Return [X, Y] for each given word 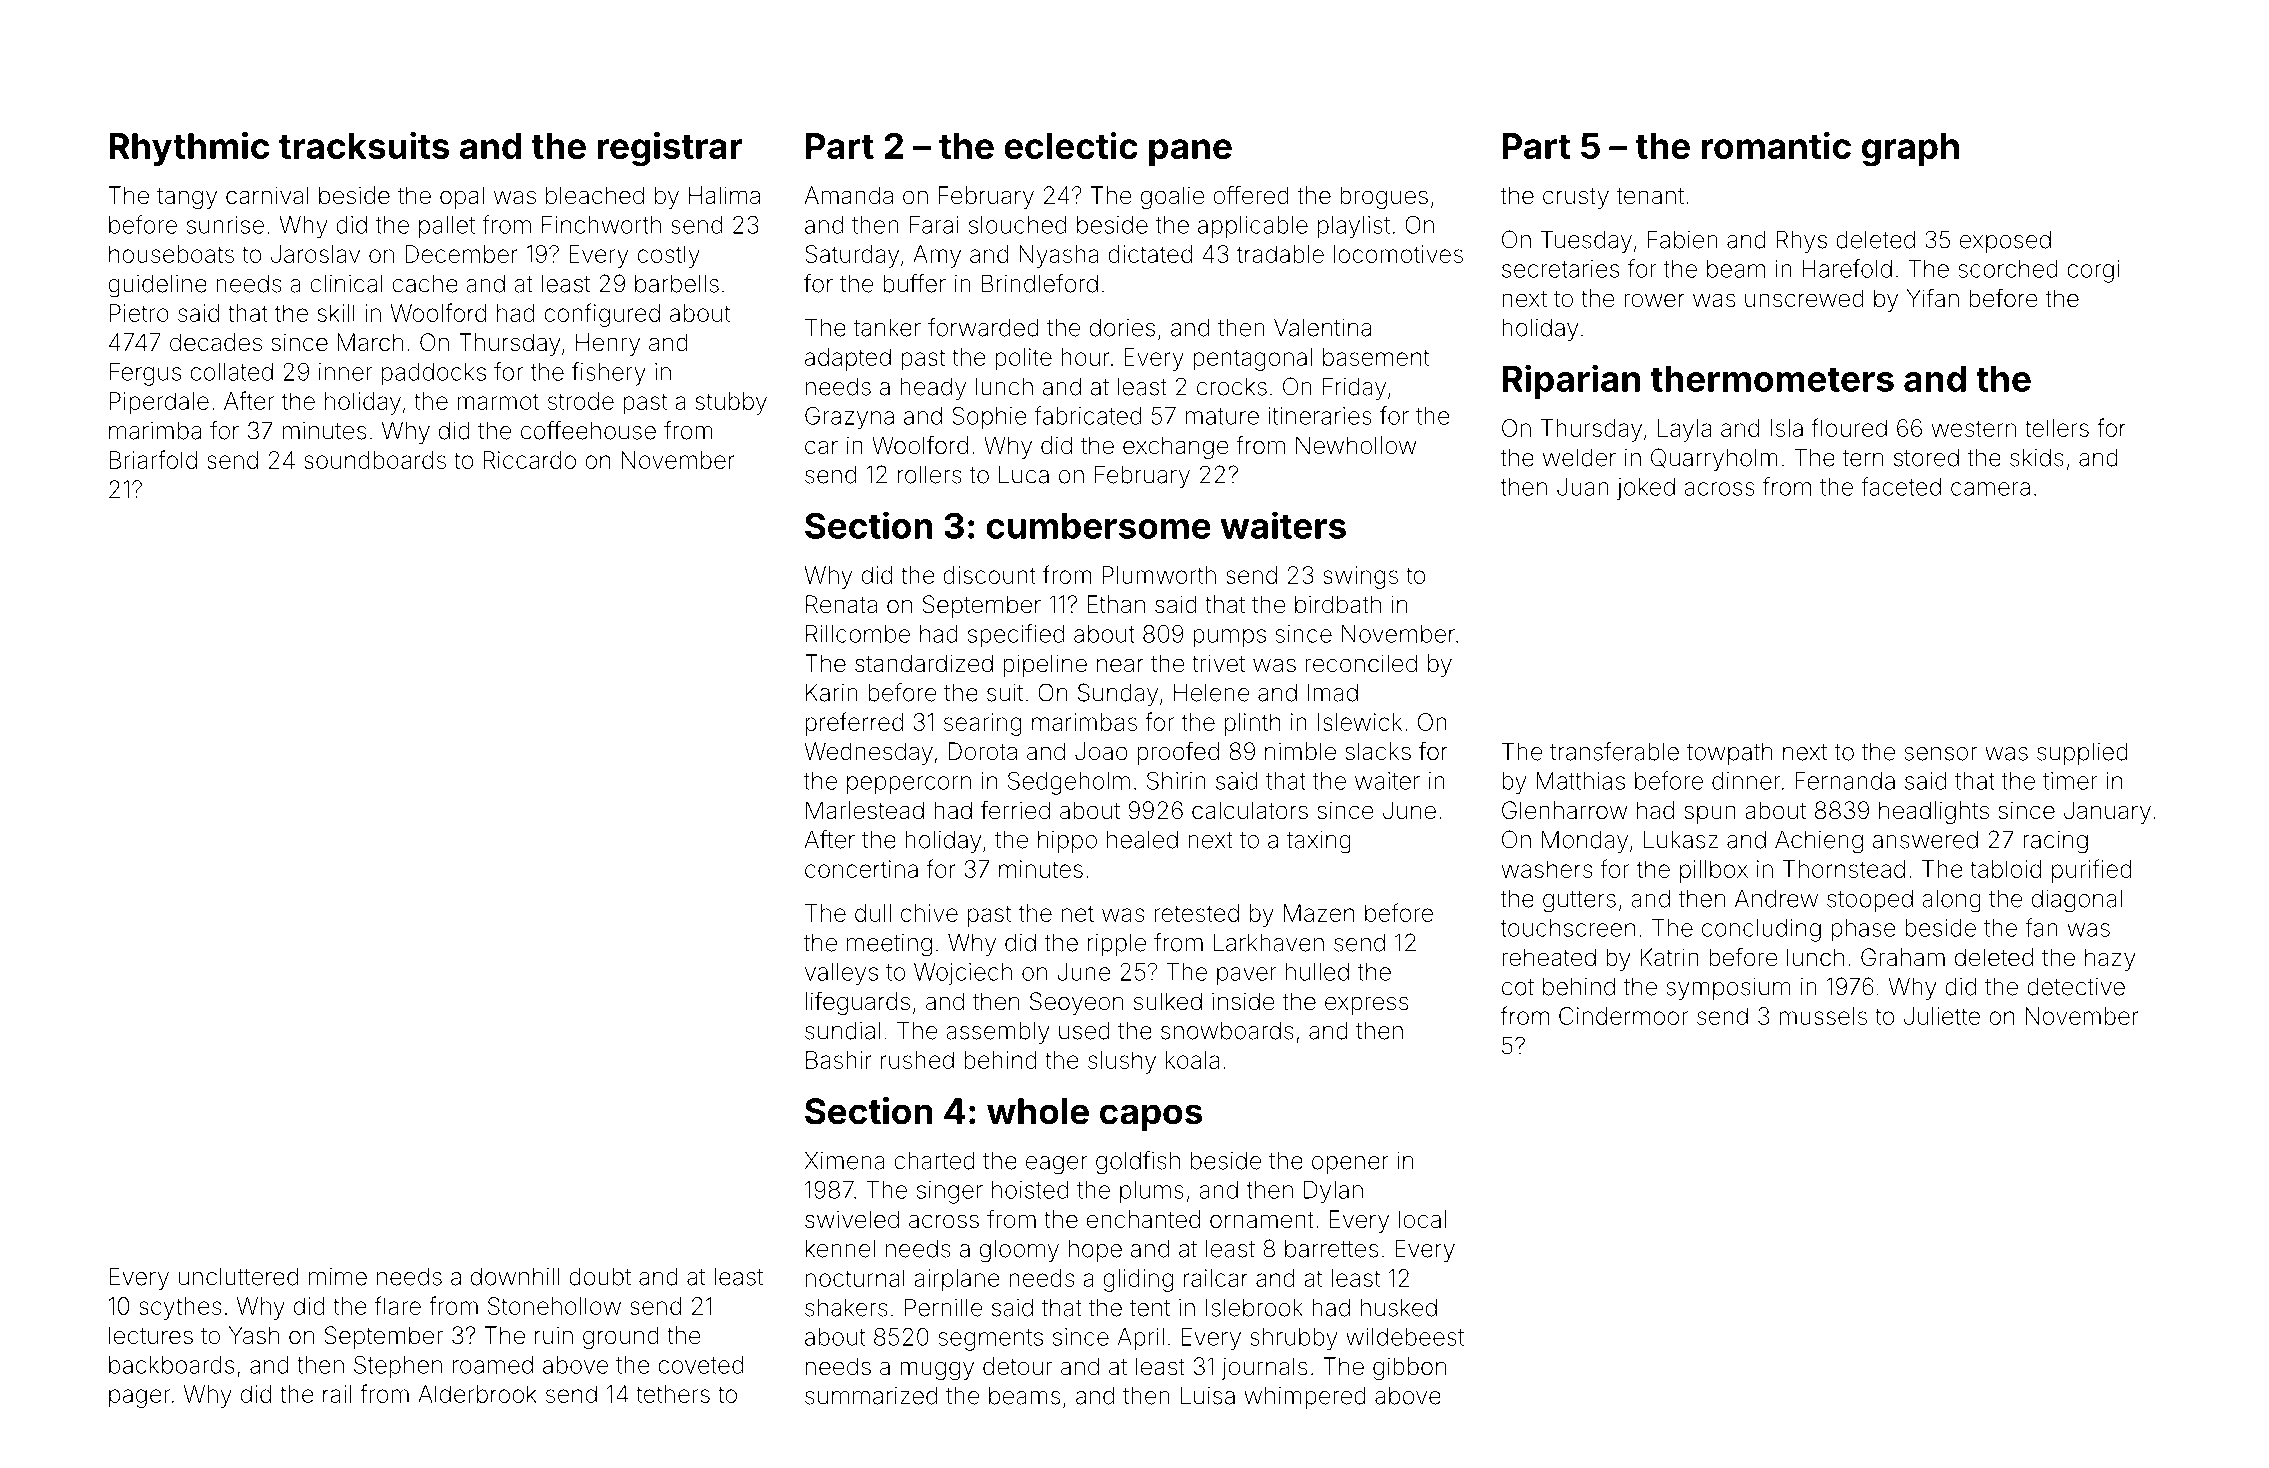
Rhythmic [189, 149]
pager [139, 1398]
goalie [1173, 197]
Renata [841, 604]
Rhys [1802, 241]
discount [989, 575]
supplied [2082, 754]
